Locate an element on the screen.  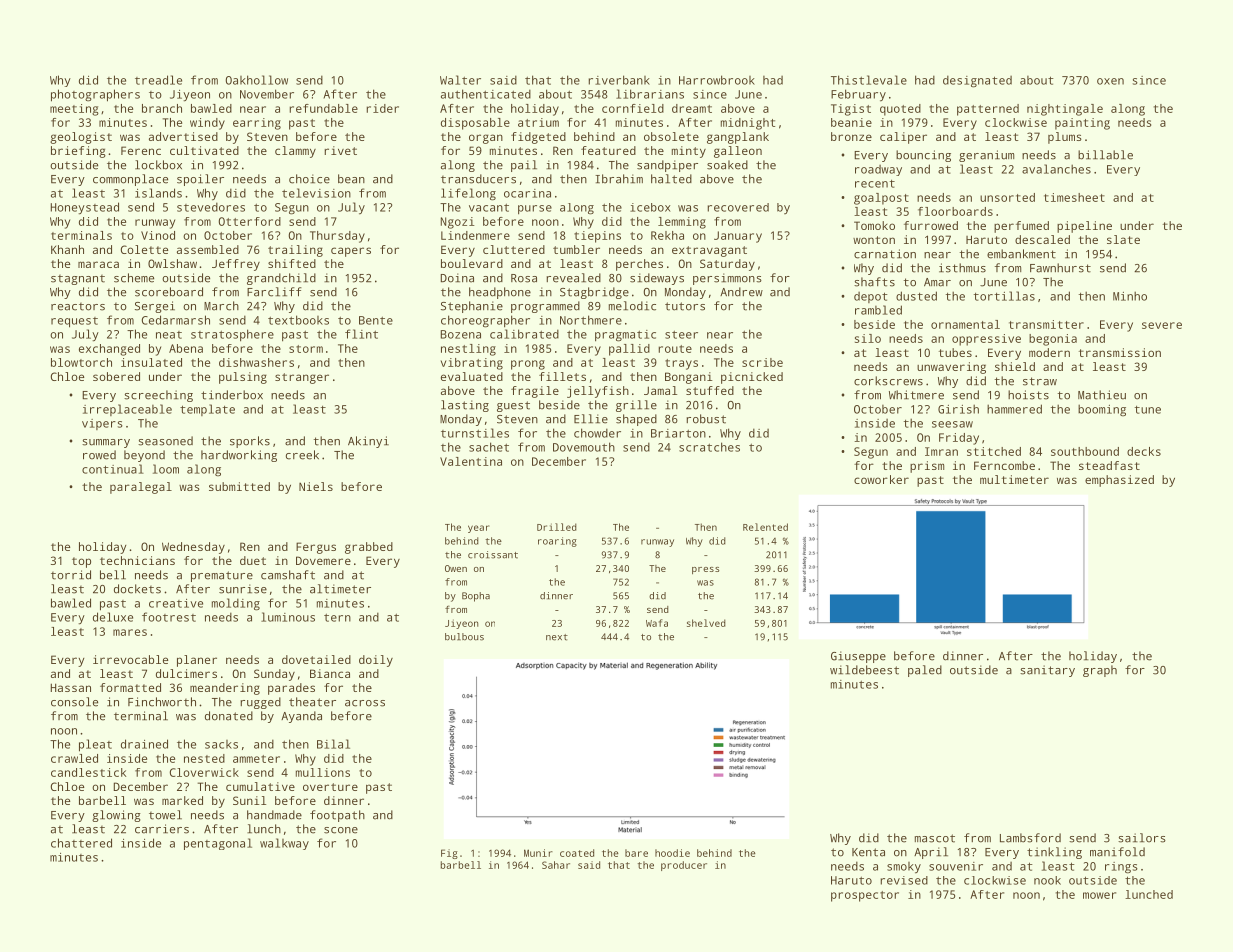
southbound is located at coordinates (1085, 451).
